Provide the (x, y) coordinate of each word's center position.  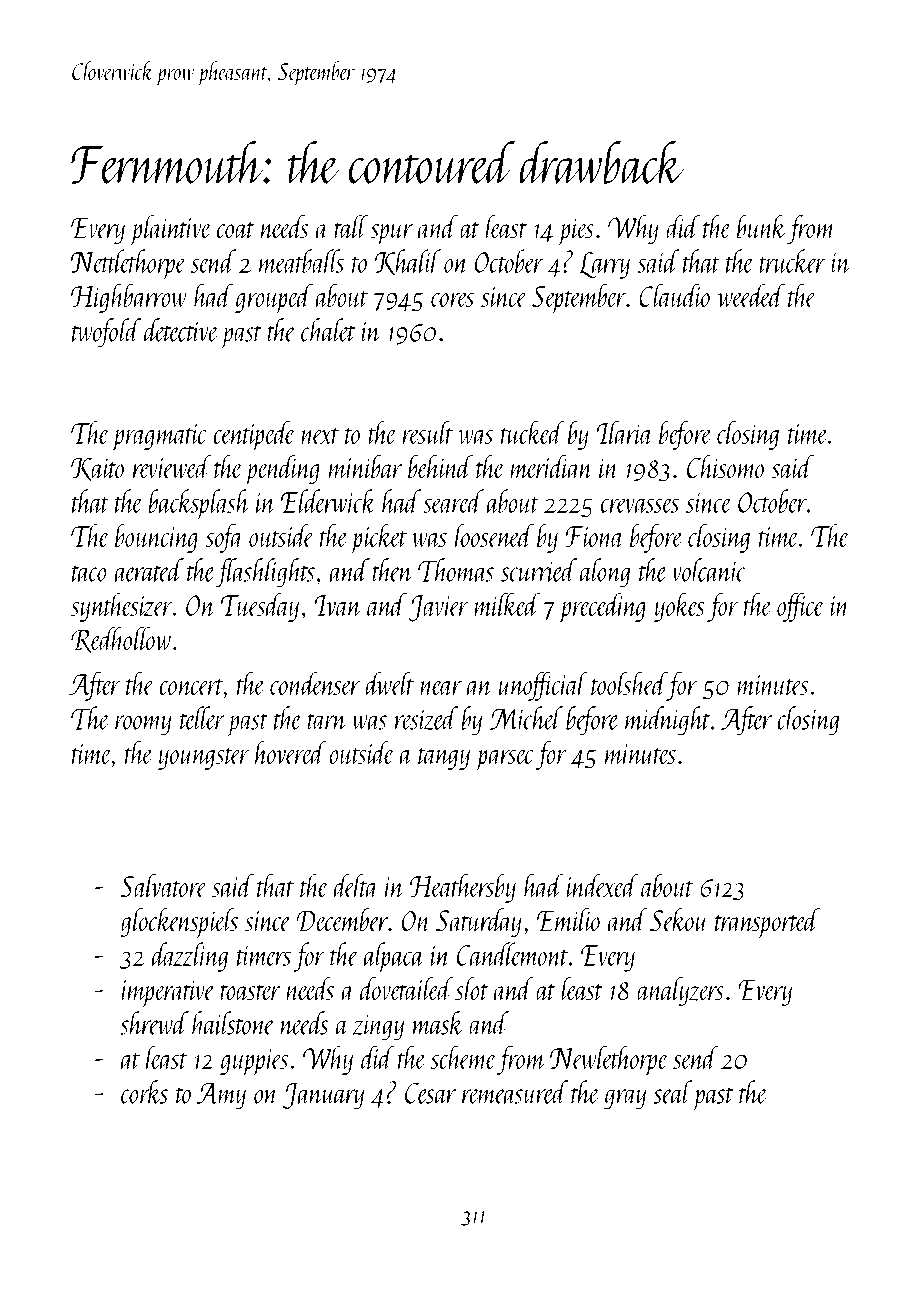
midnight (668, 721)
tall (351, 226)
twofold (107, 333)
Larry (604, 265)
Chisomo (725, 467)
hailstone (233, 1023)
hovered (291, 752)
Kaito (97, 469)
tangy (444, 759)
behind (440, 467)
